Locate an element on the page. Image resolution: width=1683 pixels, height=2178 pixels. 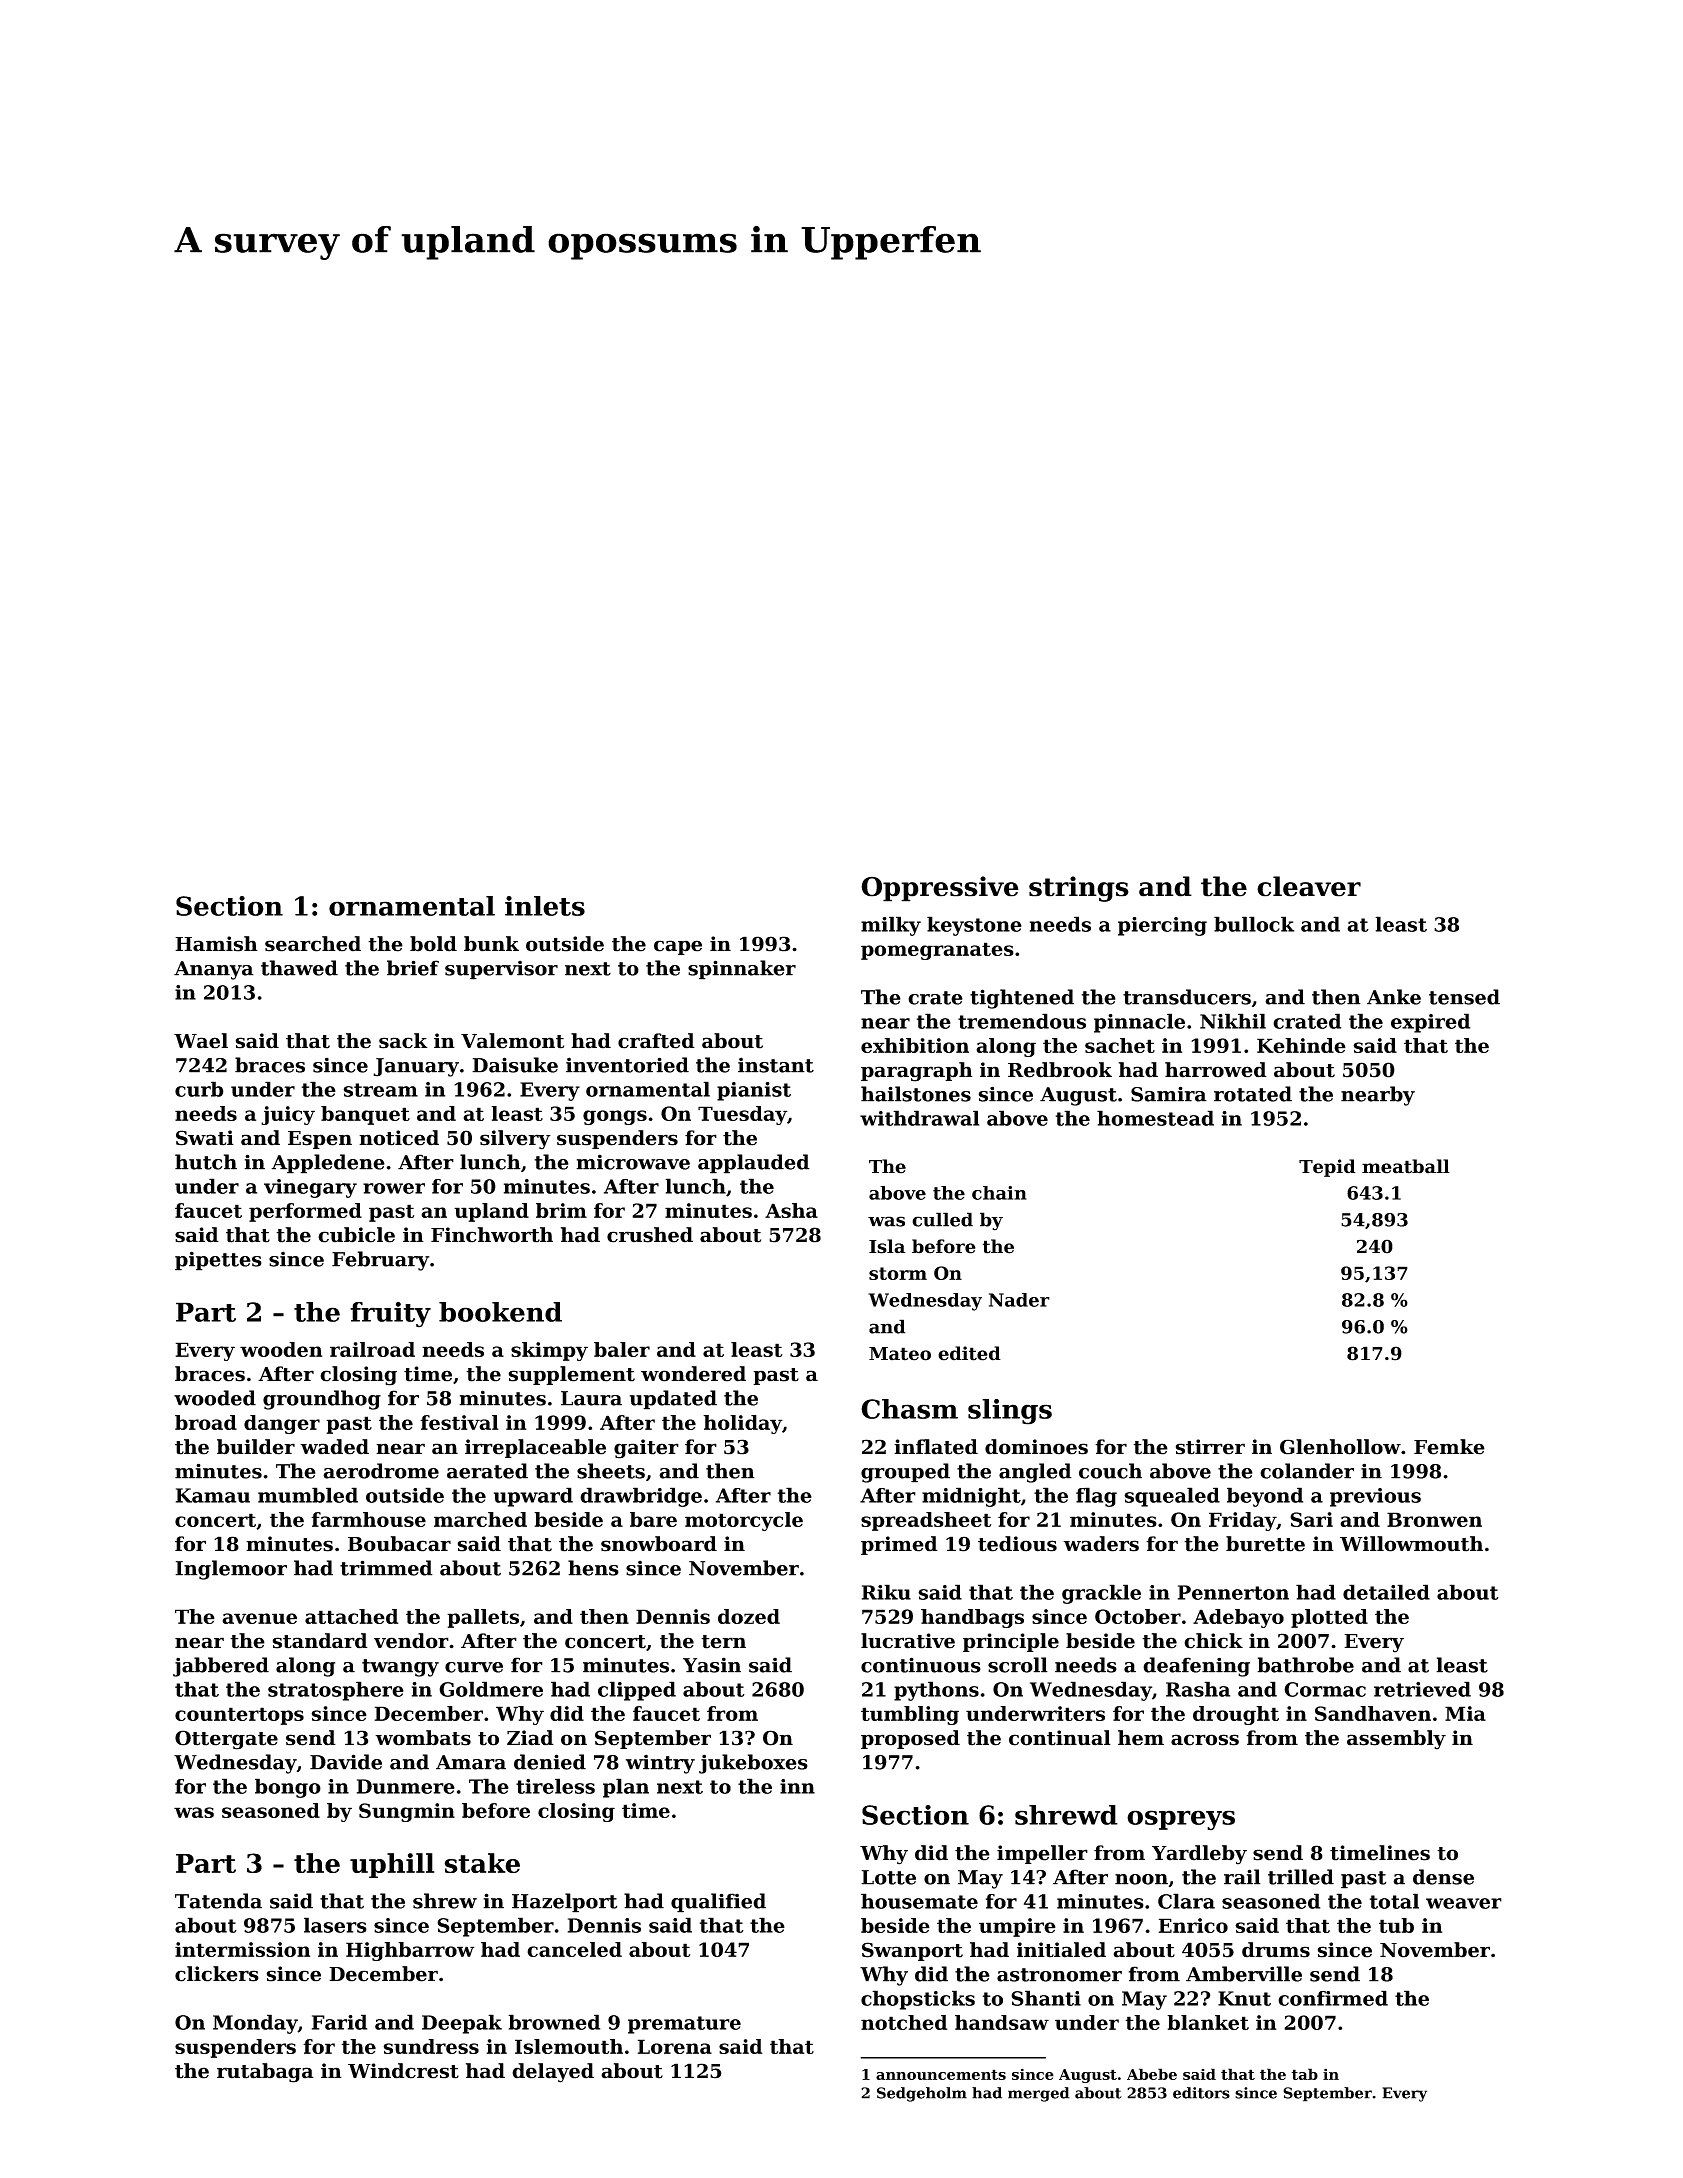
spreadsheet is located at coordinates (926, 1521).
